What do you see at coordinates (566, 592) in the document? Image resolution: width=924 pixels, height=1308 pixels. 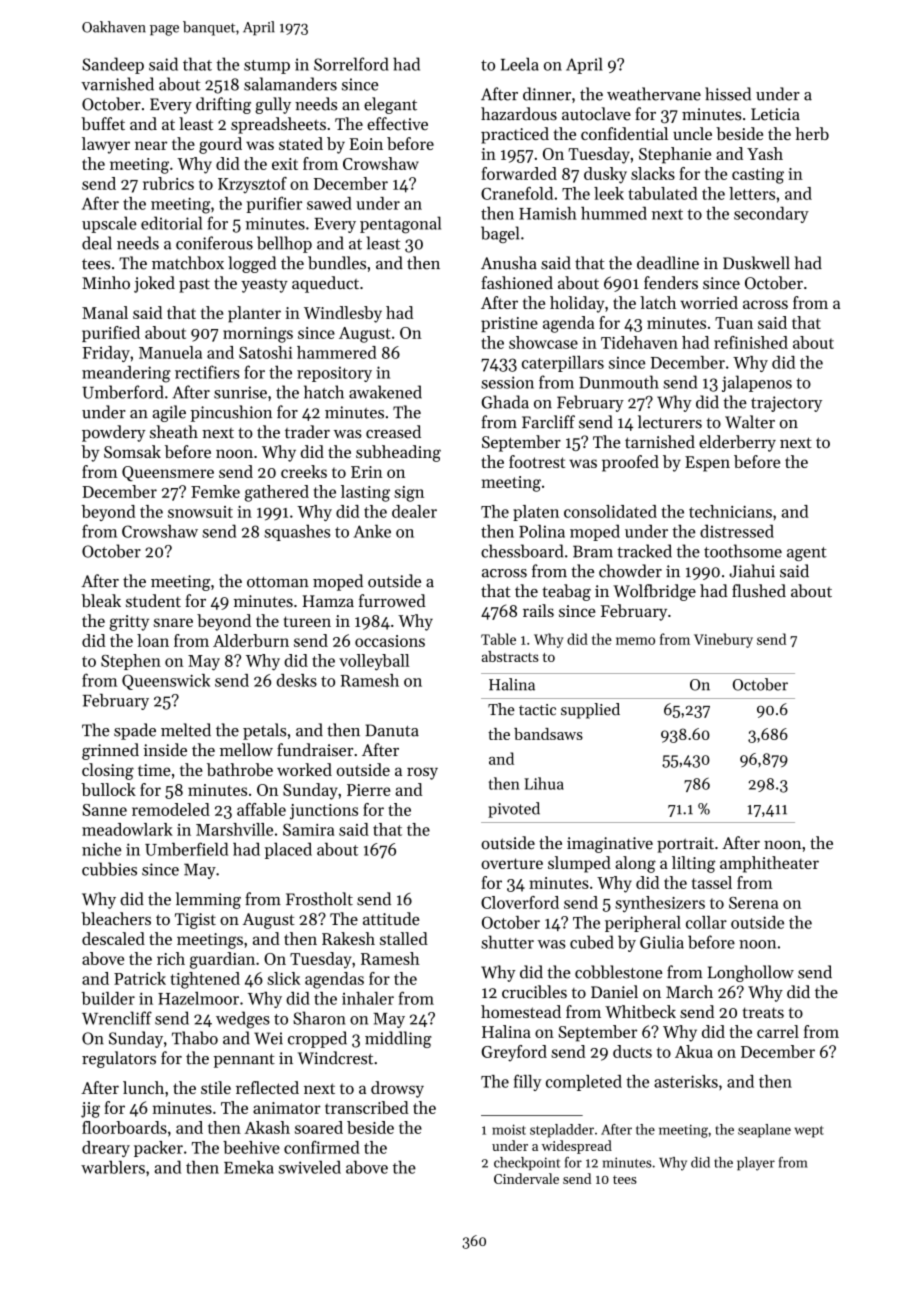 I see `teabag` at bounding box center [566, 592].
